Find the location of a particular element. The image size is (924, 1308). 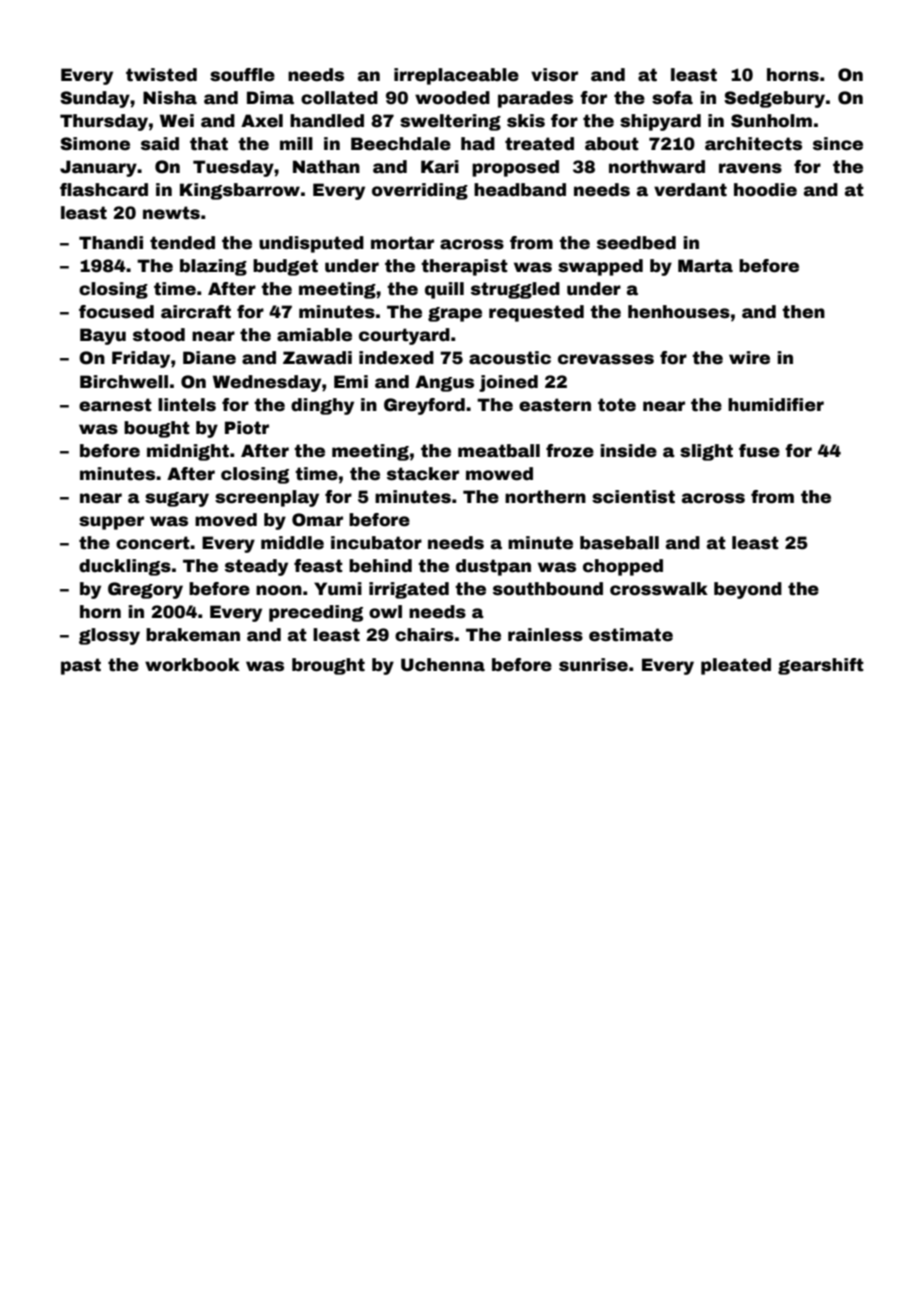

beyond is located at coordinates (748, 590).
